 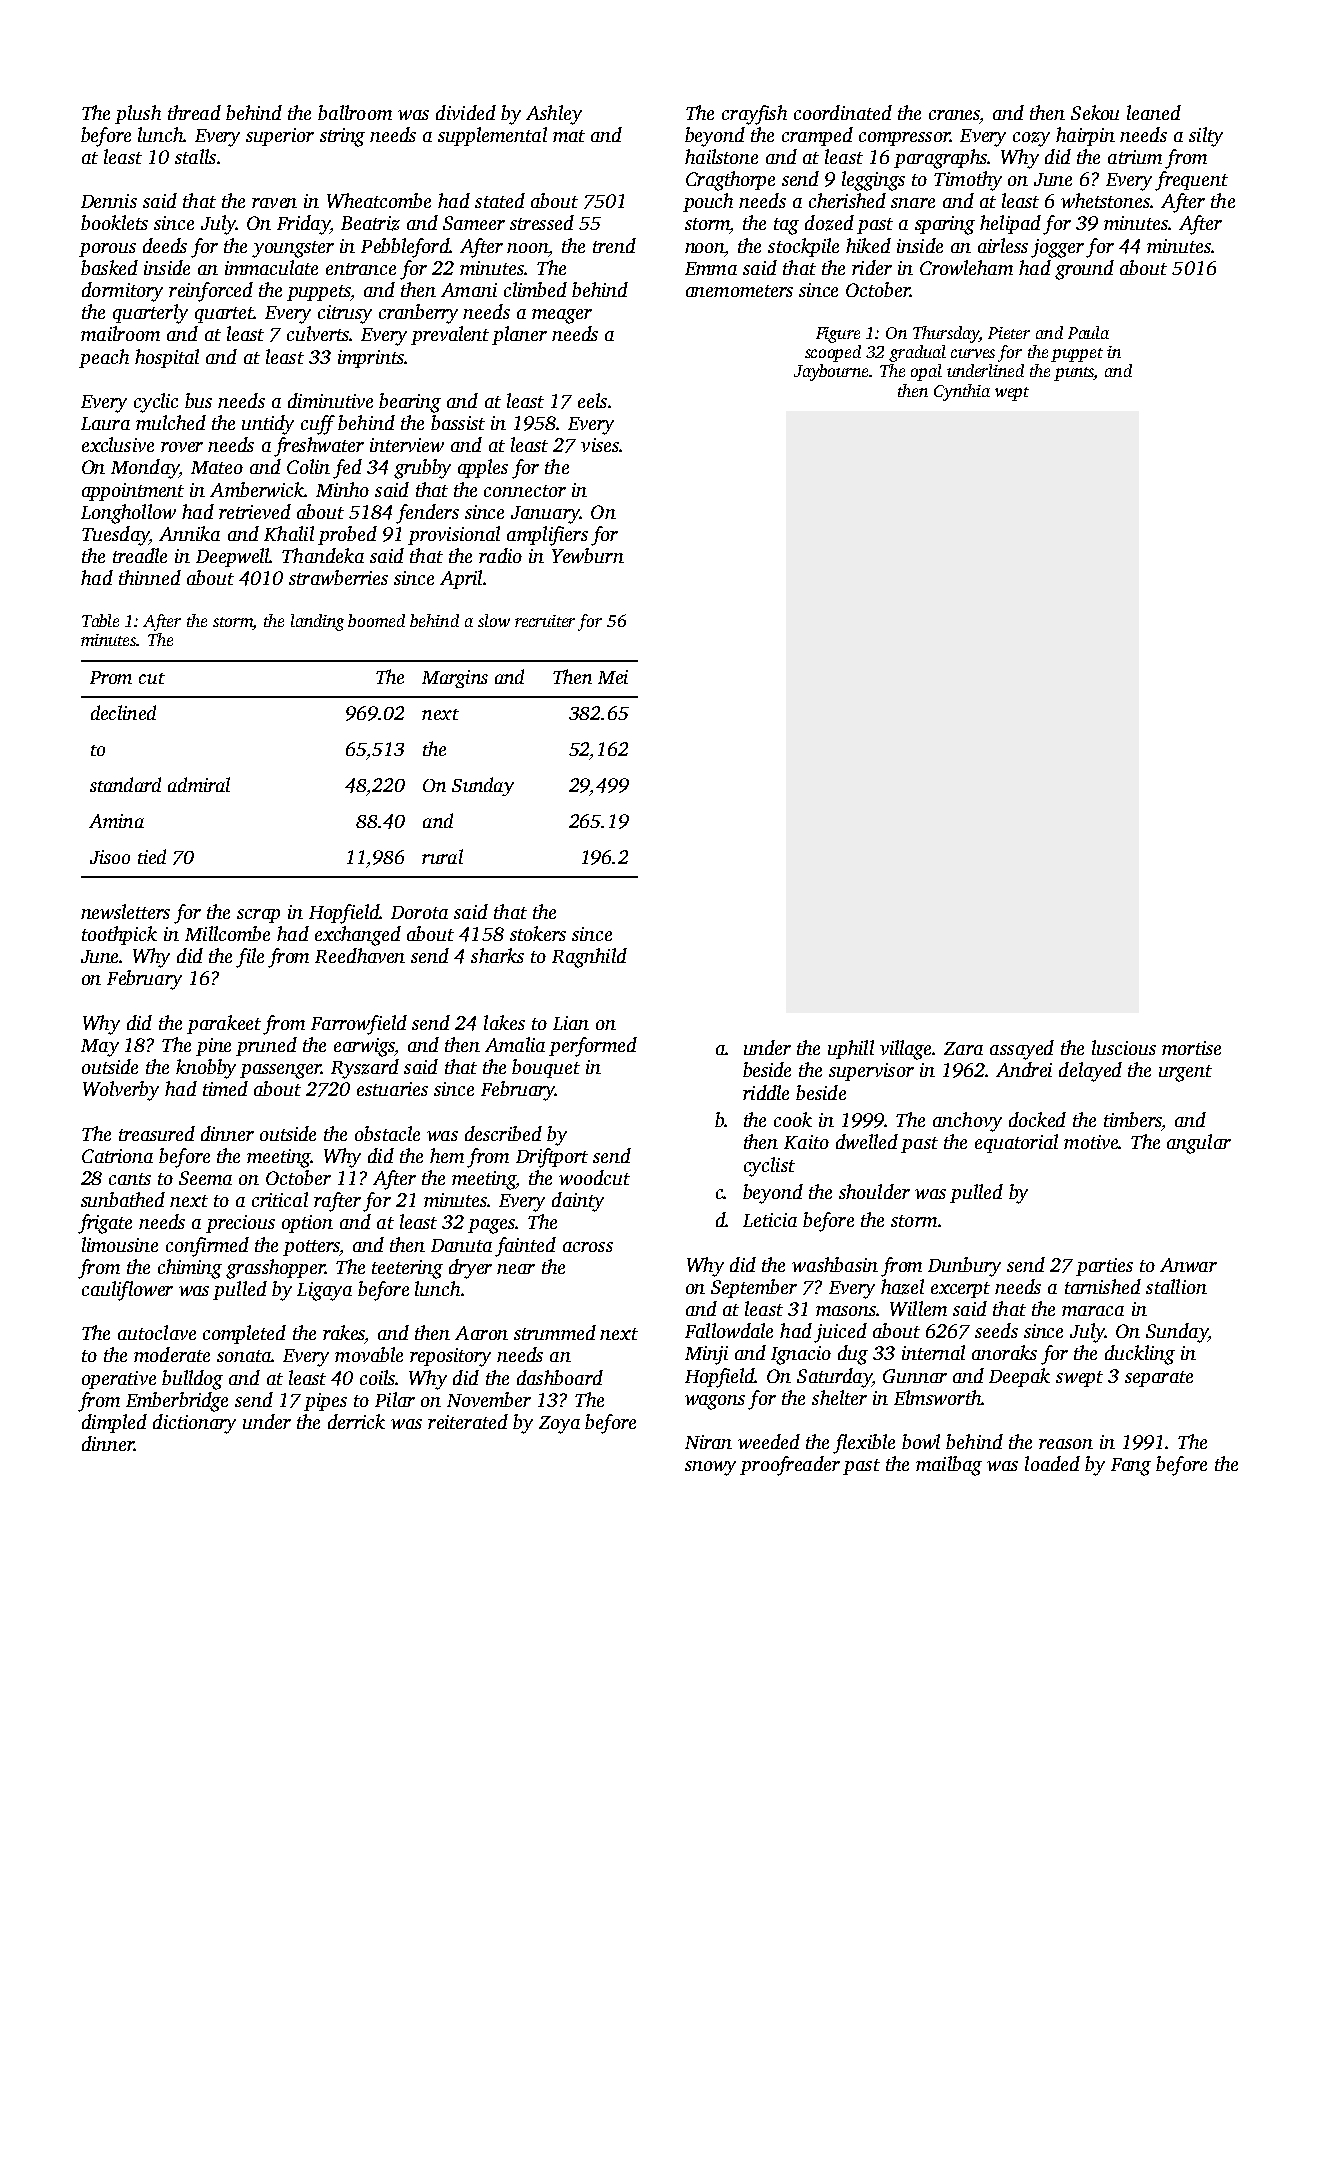 What do you see at coordinates (503, 1133) in the document?
I see `described` at bounding box center [503, 1133].
